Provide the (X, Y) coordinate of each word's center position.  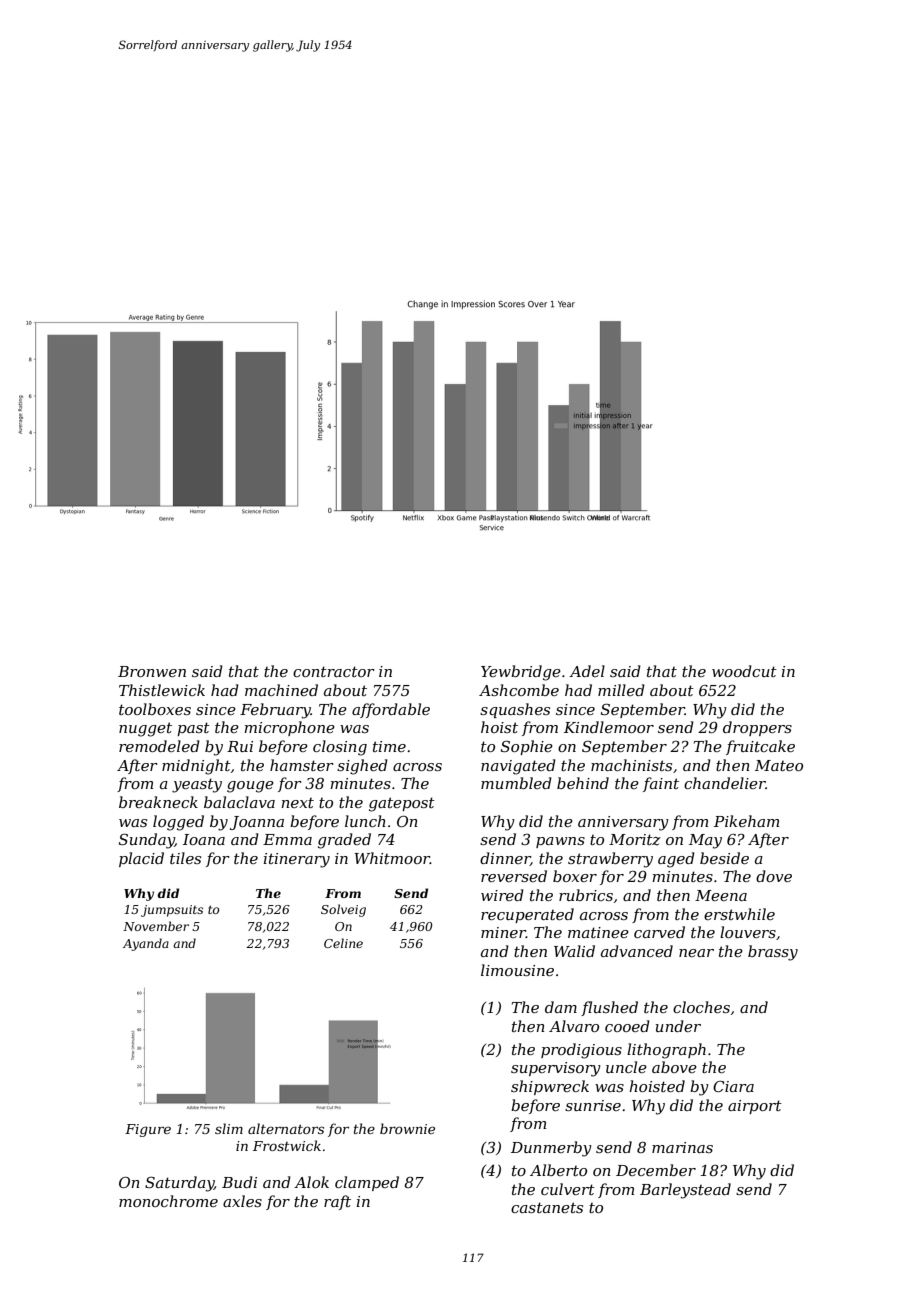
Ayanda (146, 944)
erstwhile (739, 914)
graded (344, 841)
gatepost (402, 804)
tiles (185, 858)
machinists (631, 765)
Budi (239, 1182)
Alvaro (574, 1026)
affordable (391, 710)
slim (229, 1128)
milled (621, 690)
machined (281, 690)
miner (503, 932)
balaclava (239, 802)
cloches (701, 1007)
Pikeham (746, 821)
